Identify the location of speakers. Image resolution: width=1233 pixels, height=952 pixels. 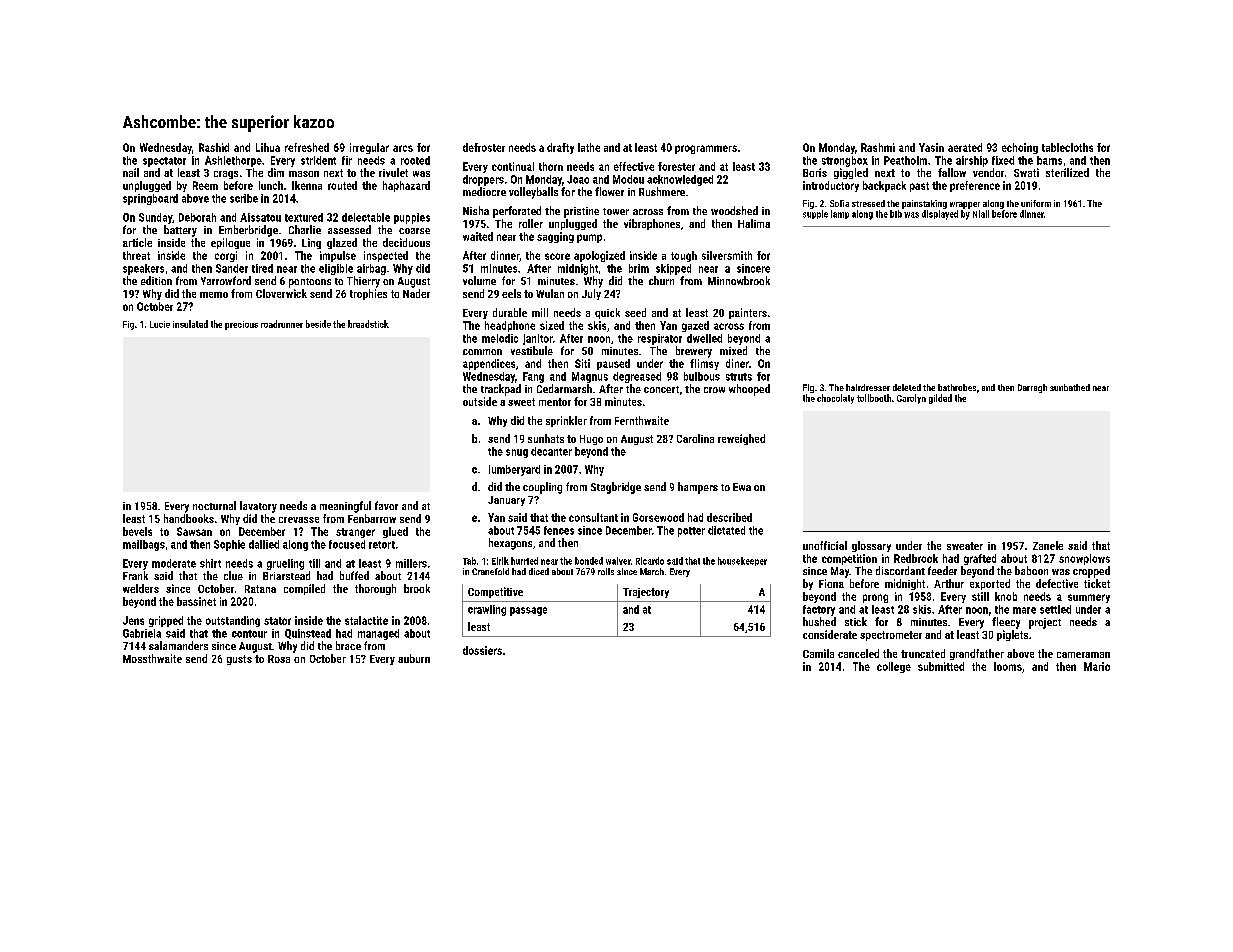
(143, 269).
